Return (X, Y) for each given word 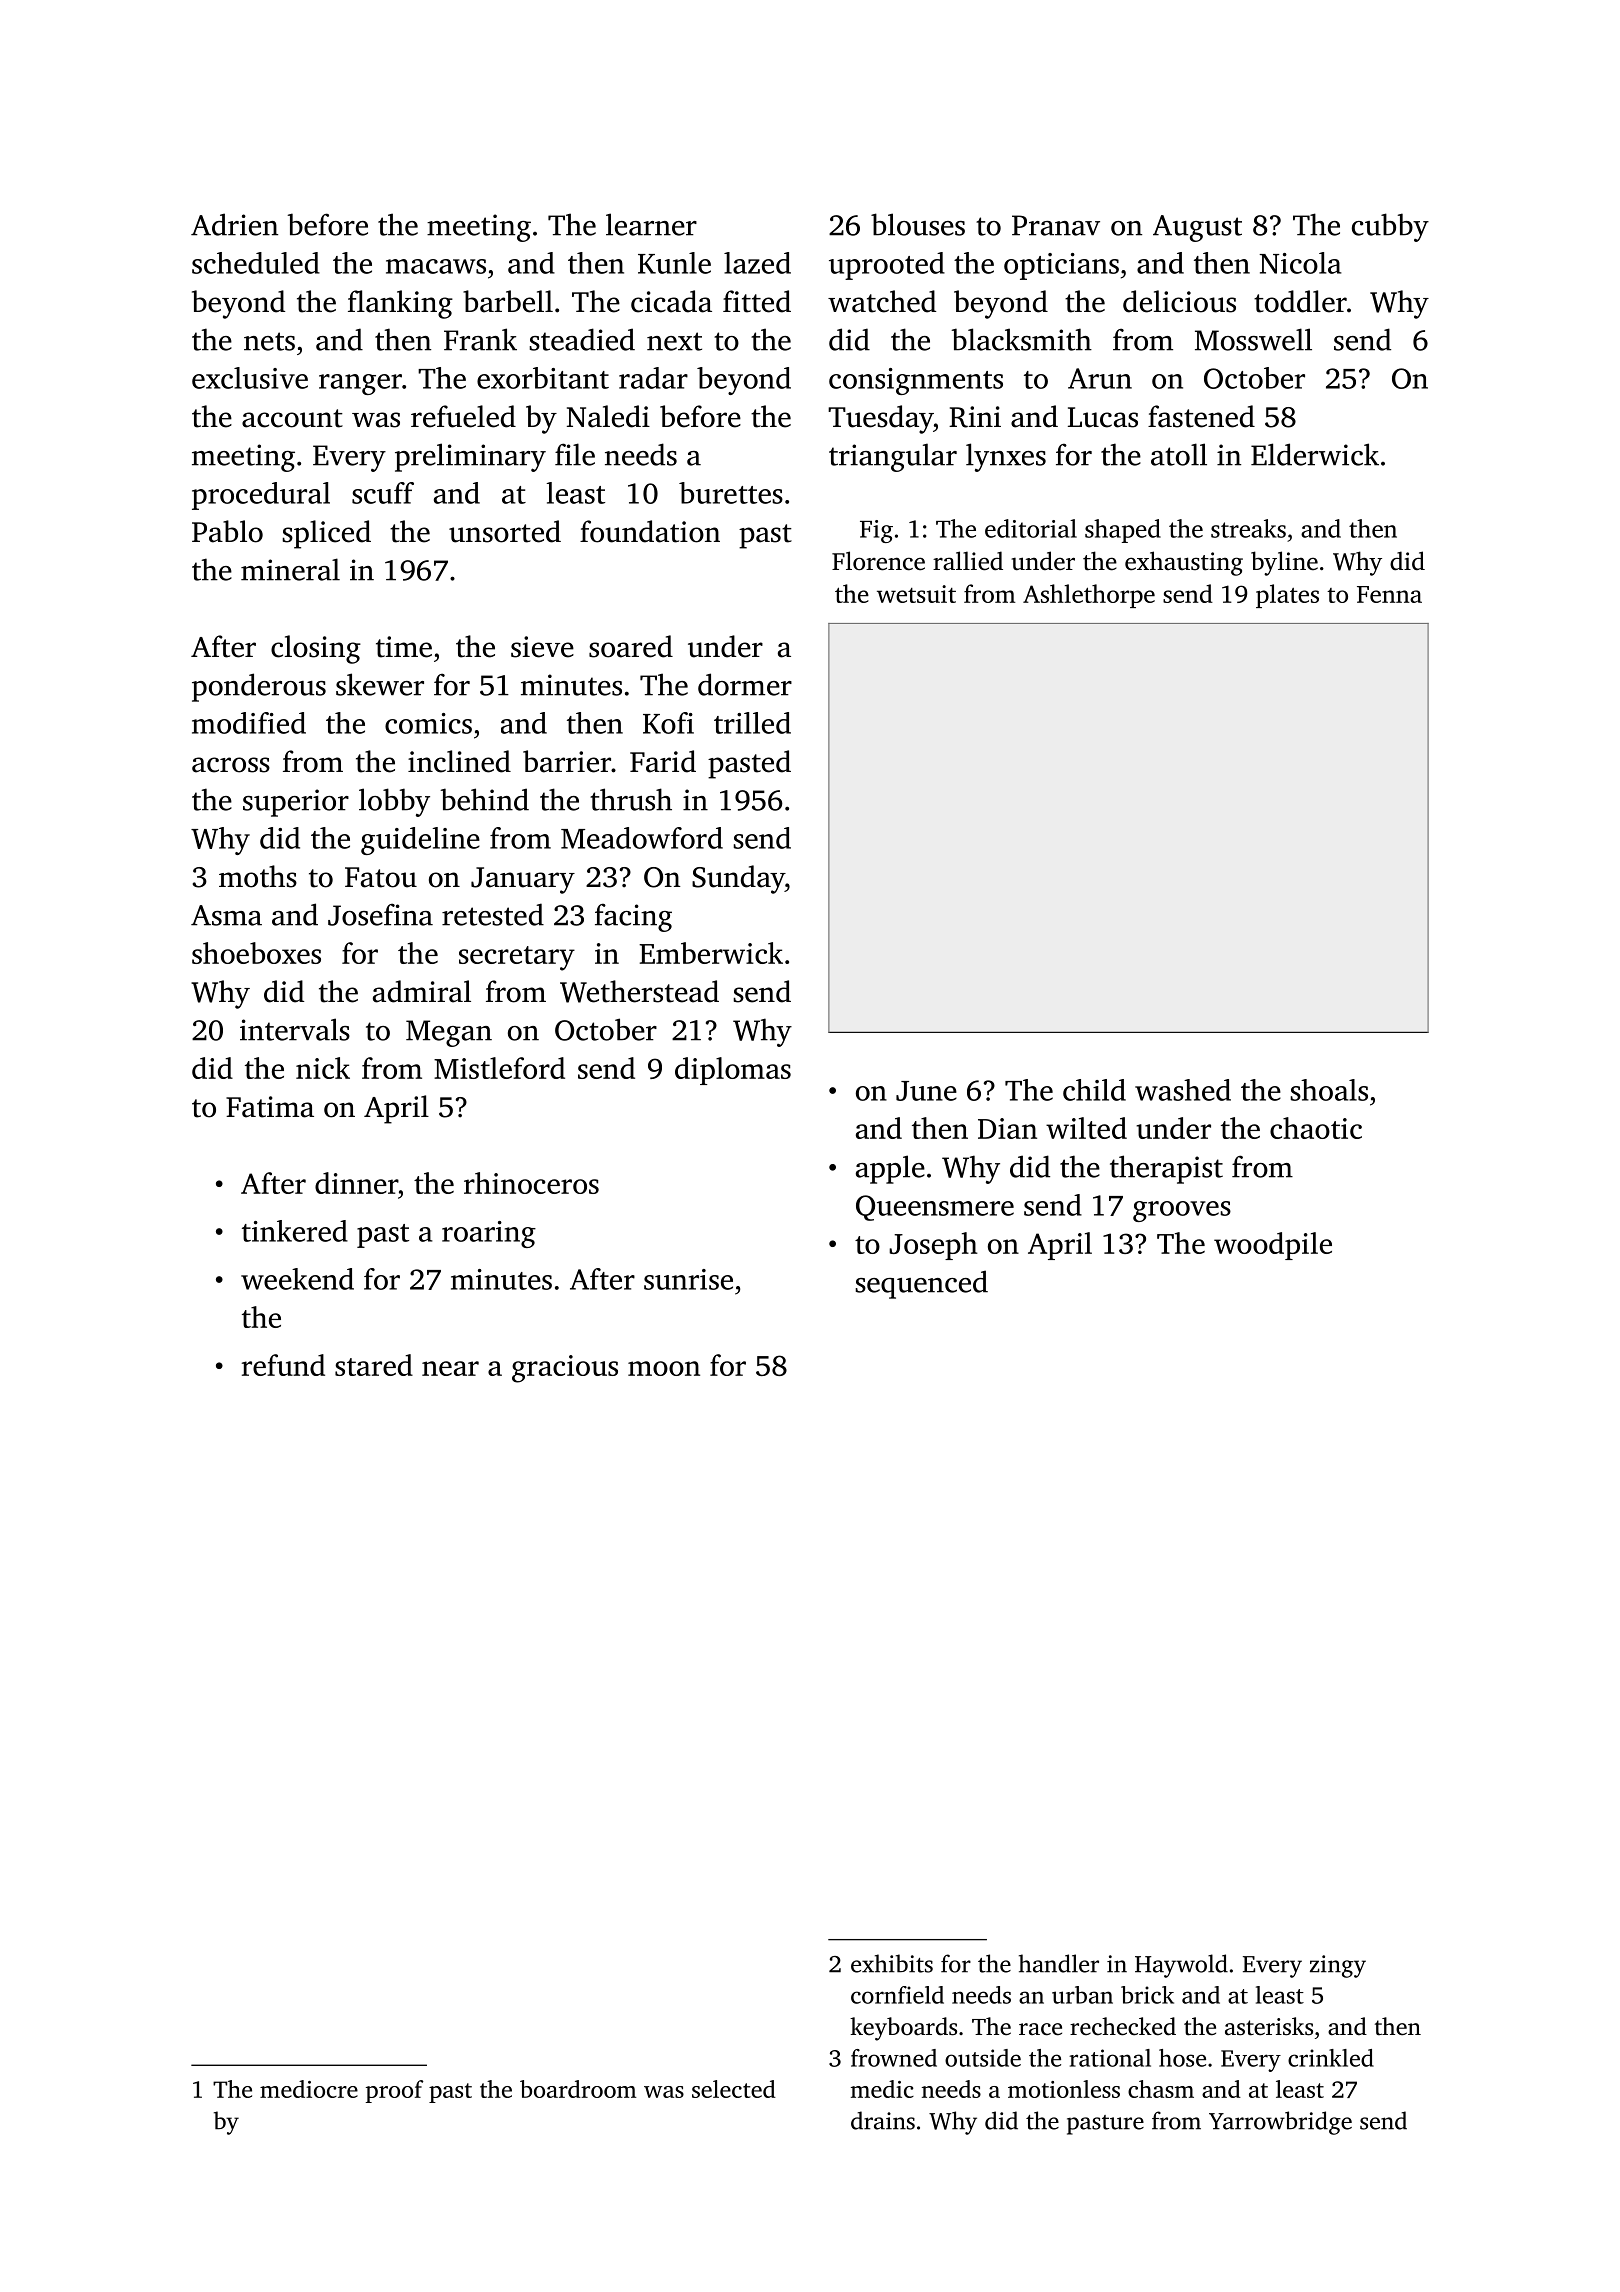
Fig (876, 531)
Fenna (1389, 594)
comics (428, 723)
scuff (383, 493)
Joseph (933, 1246)
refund (283, 1365)
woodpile (1273, 1246)
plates (1287, 596)
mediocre (309, 2089)
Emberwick (711, 953)
